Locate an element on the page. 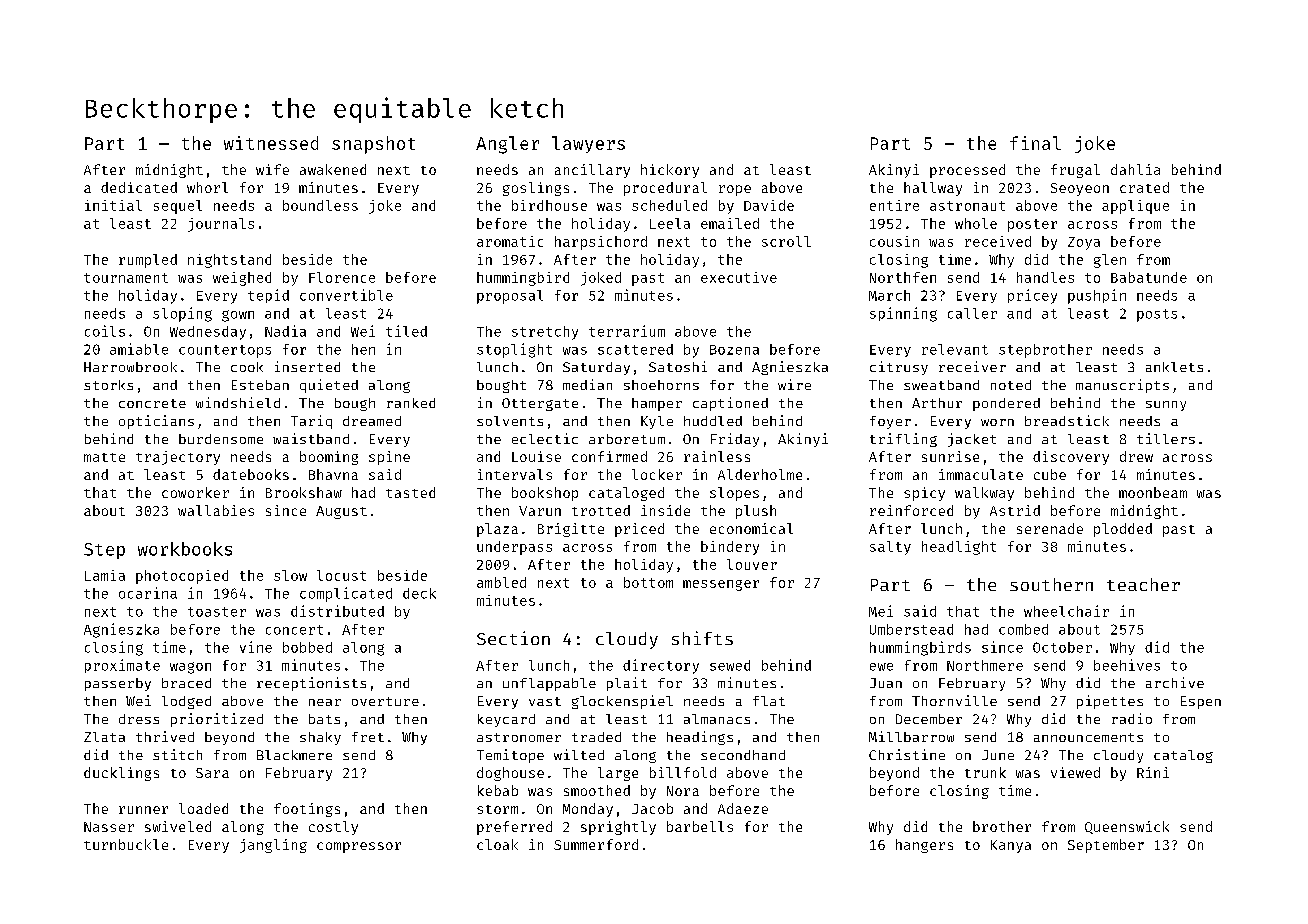 The width and height of the page is (1308, 924). Sara is located at coordinates (212, 773).
